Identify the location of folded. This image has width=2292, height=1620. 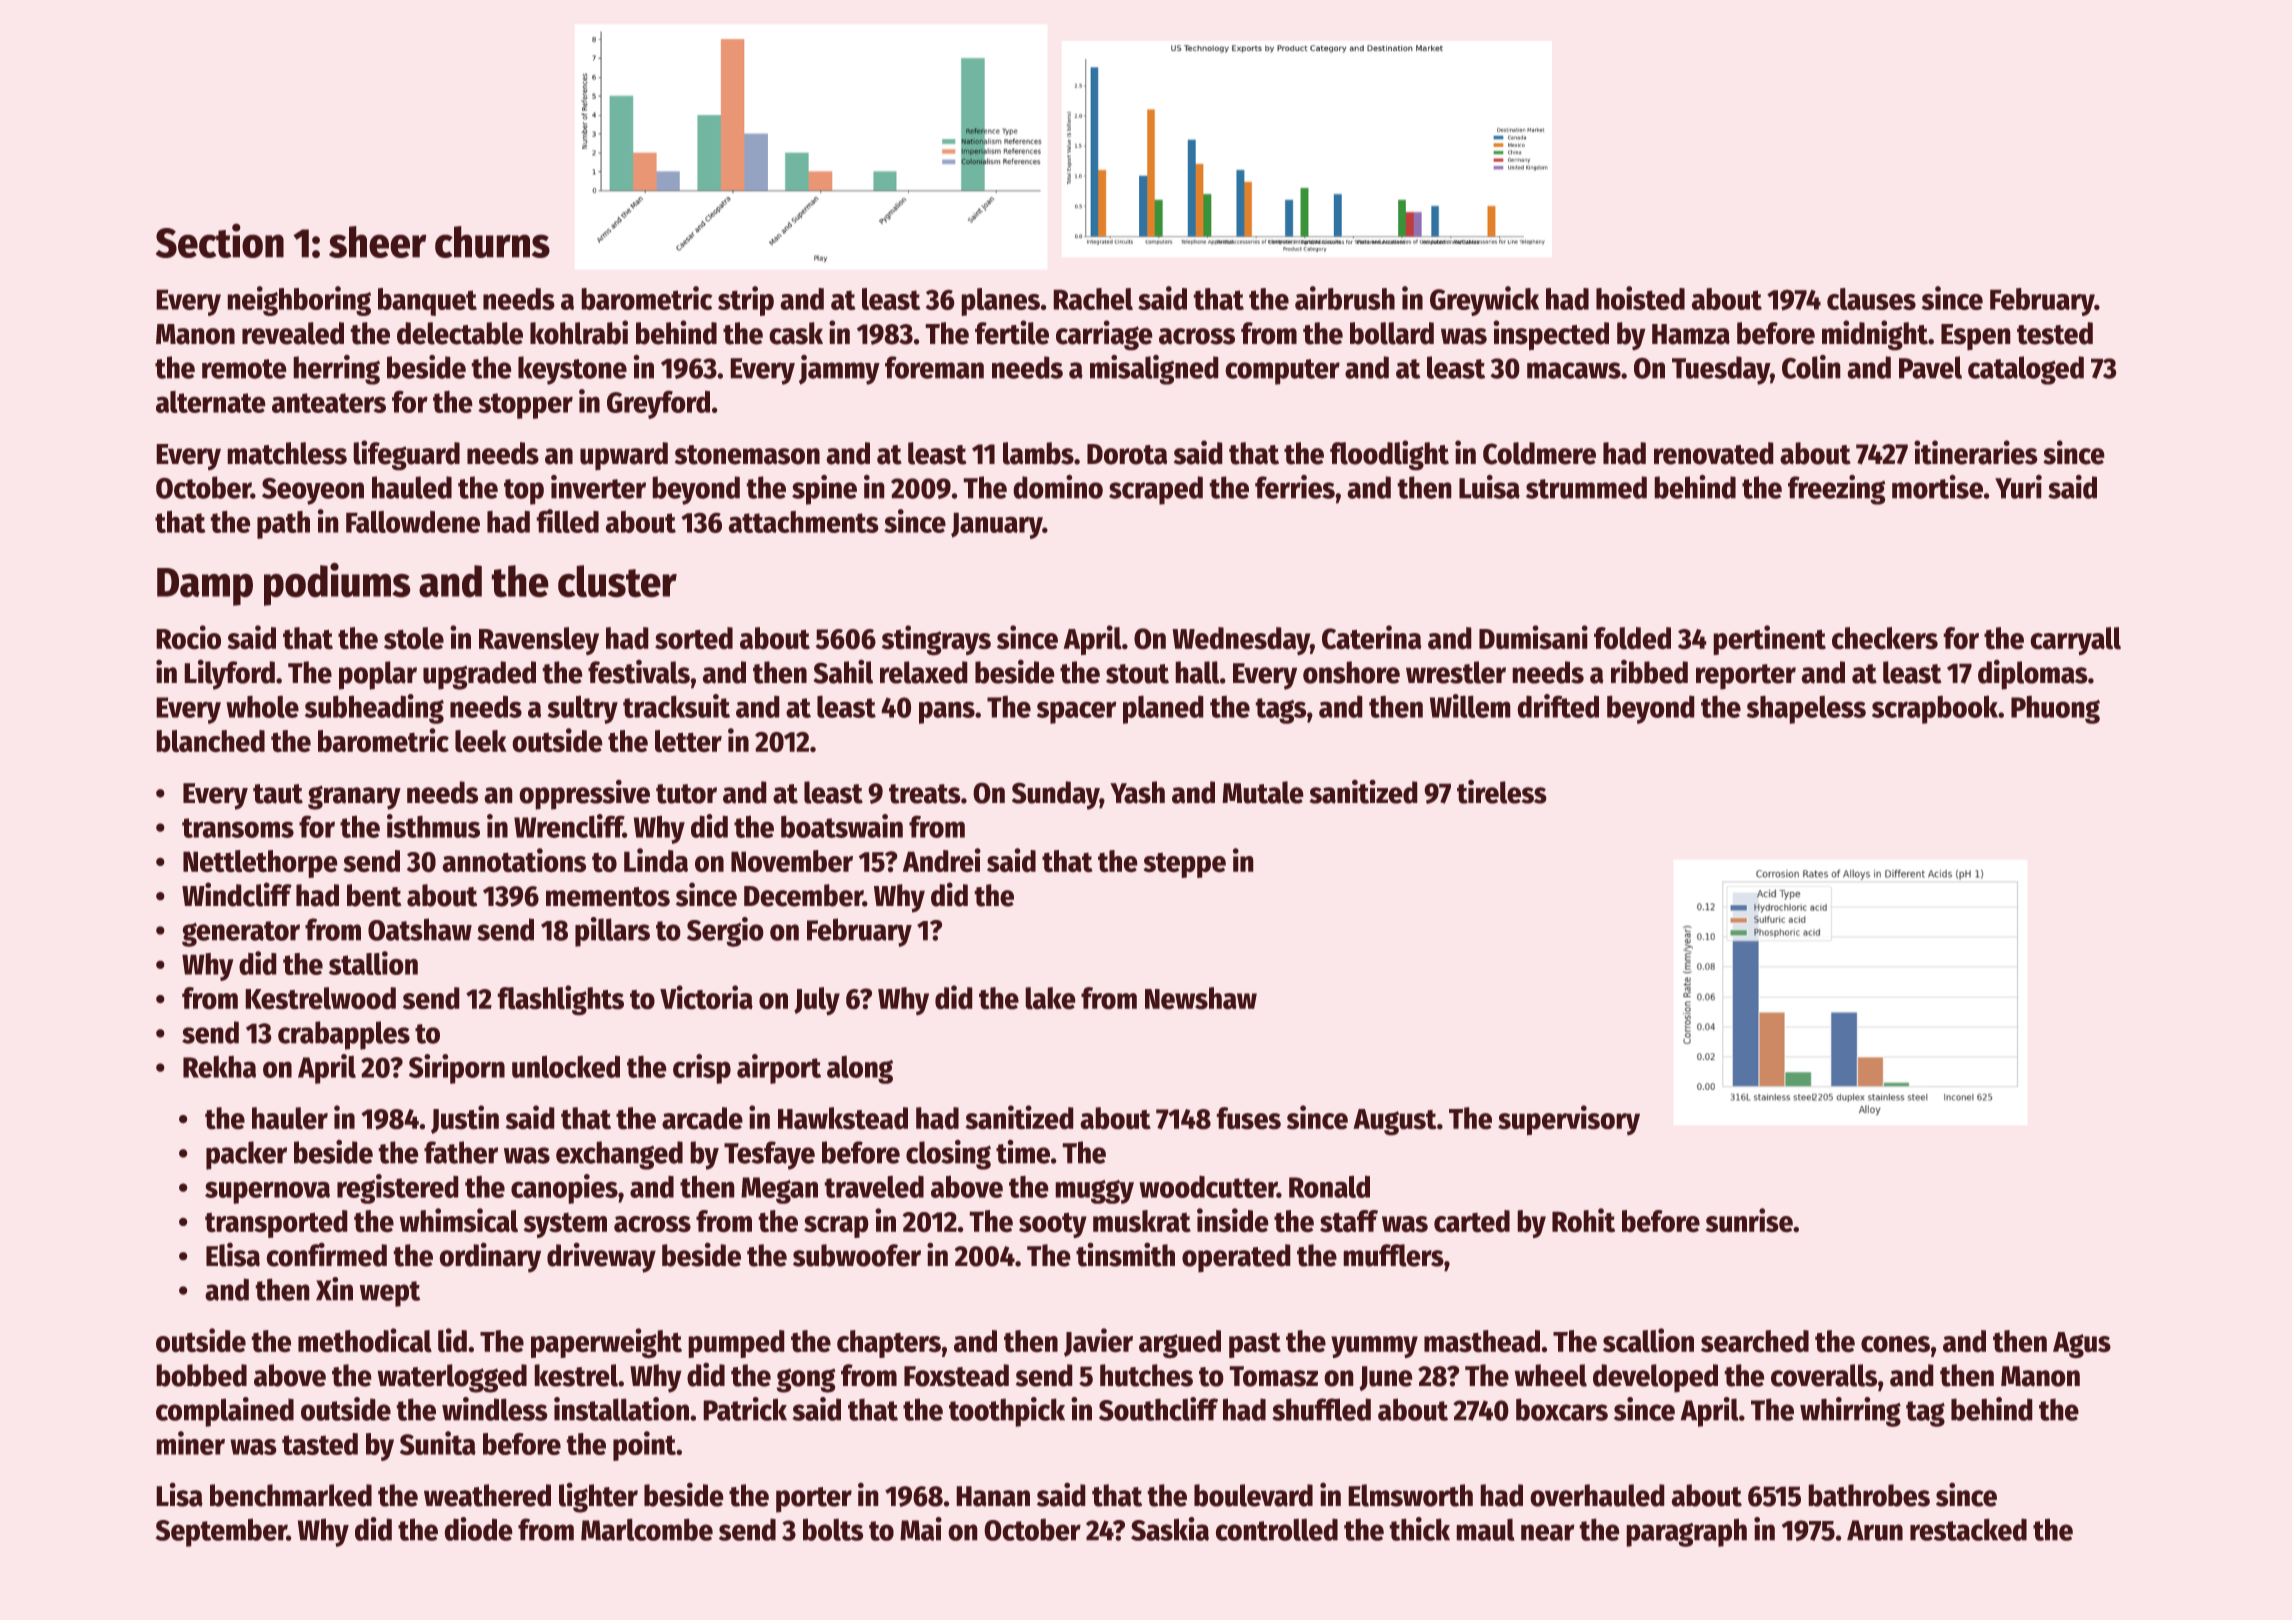
(1632, 638).
